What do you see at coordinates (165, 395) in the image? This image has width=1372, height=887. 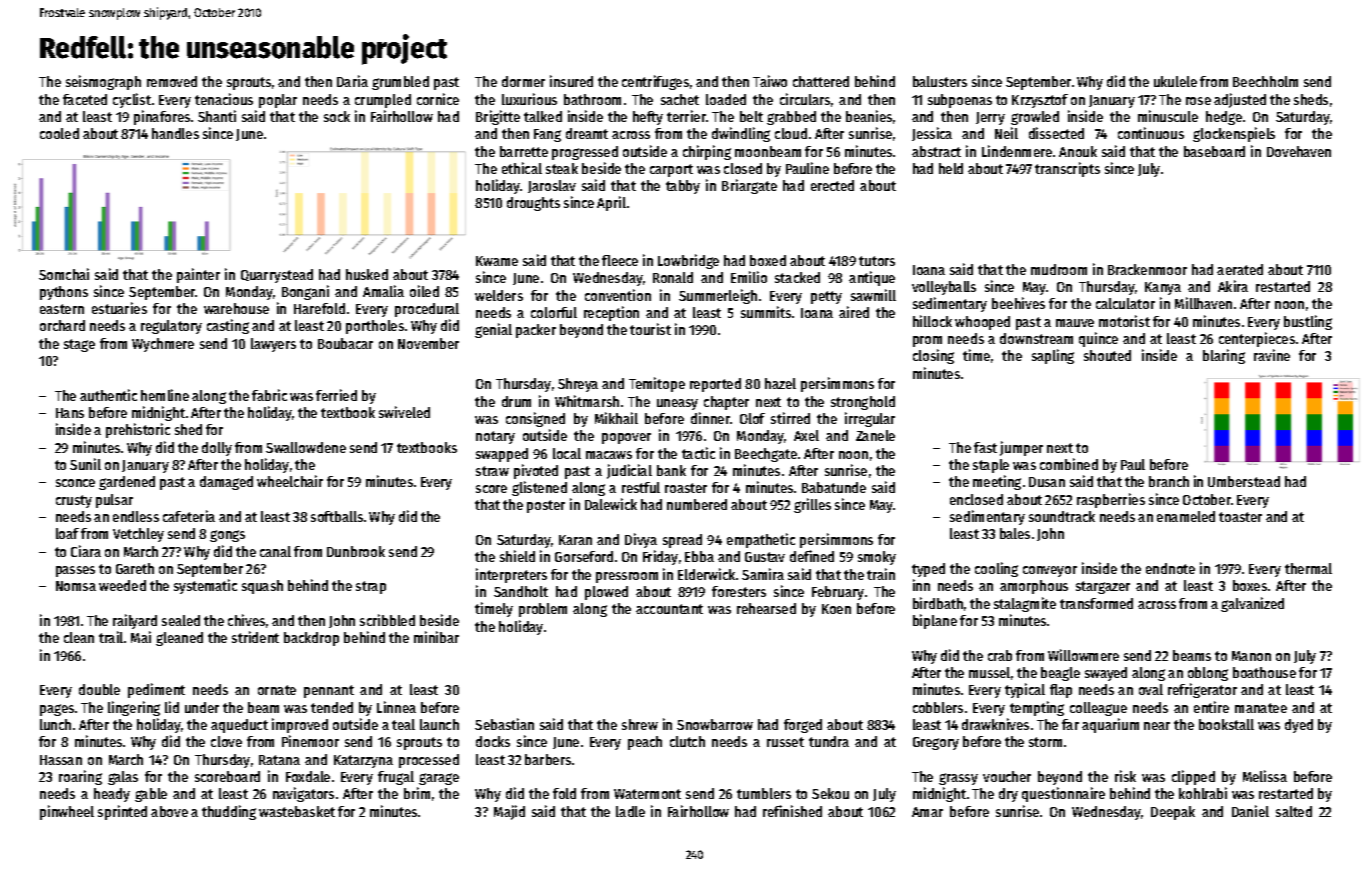 I see `hemline` at bounding box center [165, 395].
